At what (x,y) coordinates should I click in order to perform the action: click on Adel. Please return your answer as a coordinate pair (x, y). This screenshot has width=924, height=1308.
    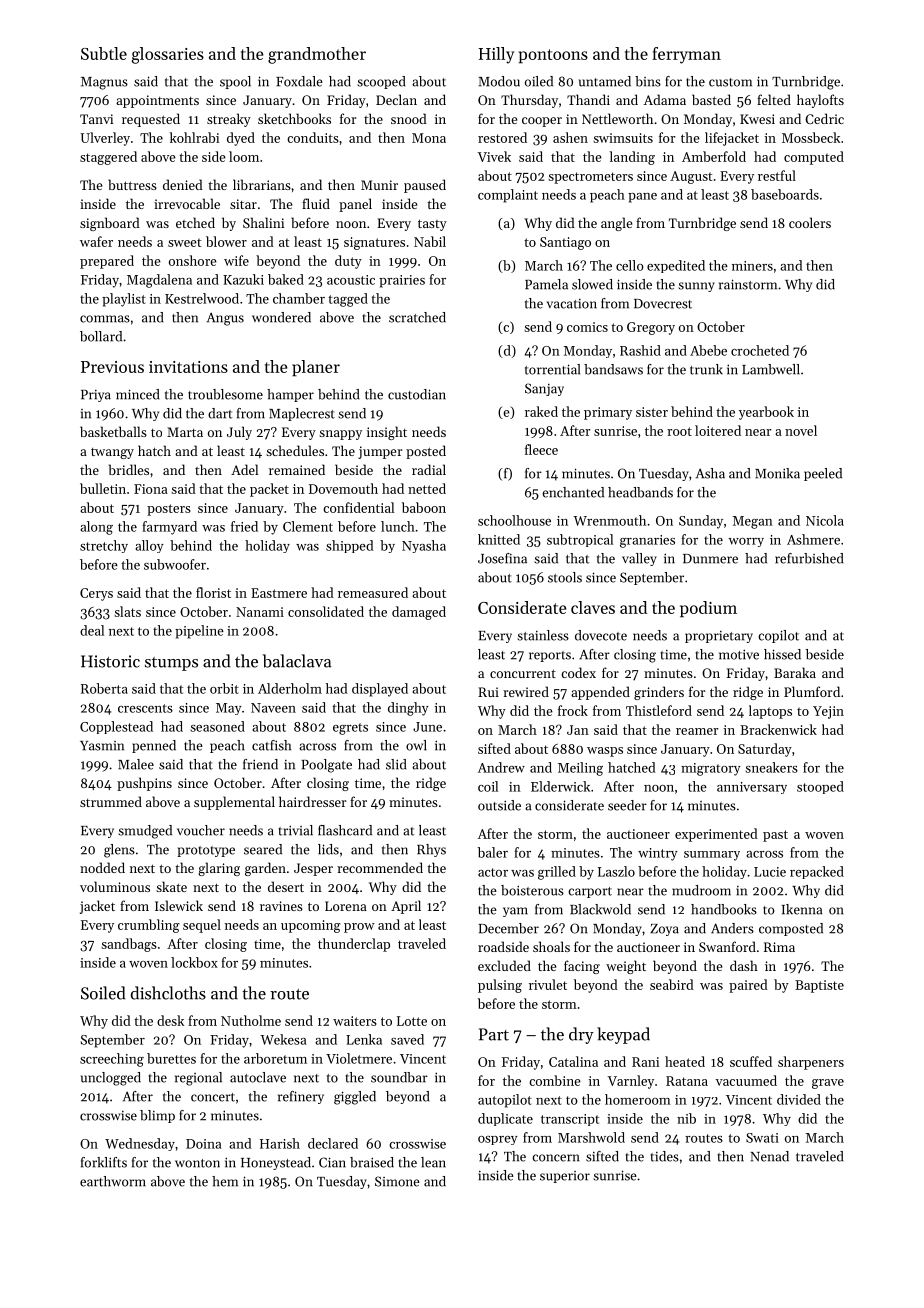
    Looking at the image, I should click on (244, 469).
